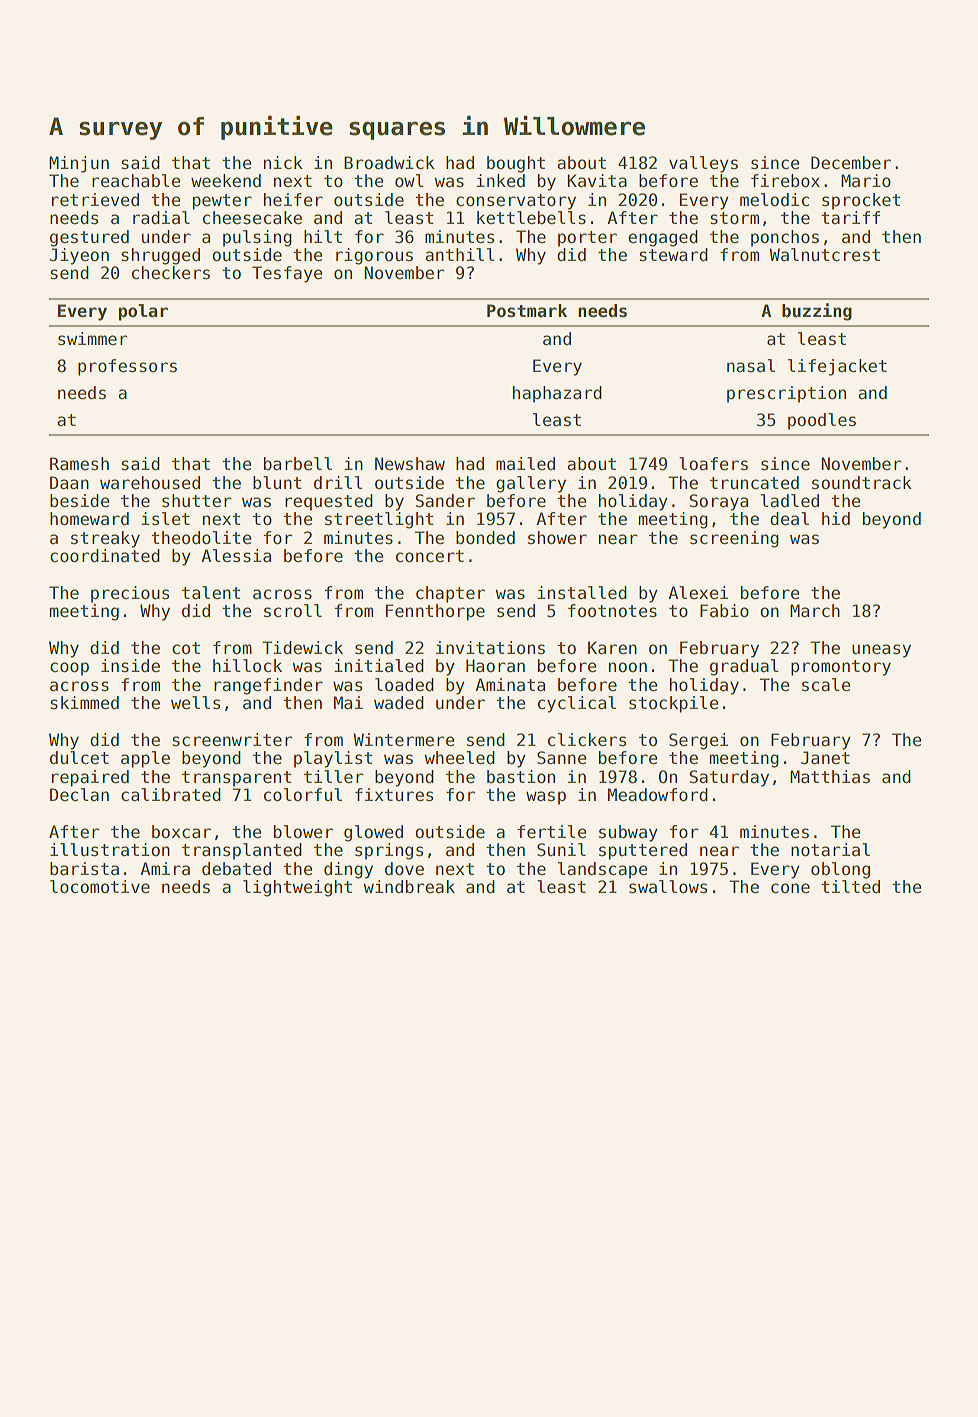 The image size is (978, 1417). I want to click on barista, so click(84, 869).
